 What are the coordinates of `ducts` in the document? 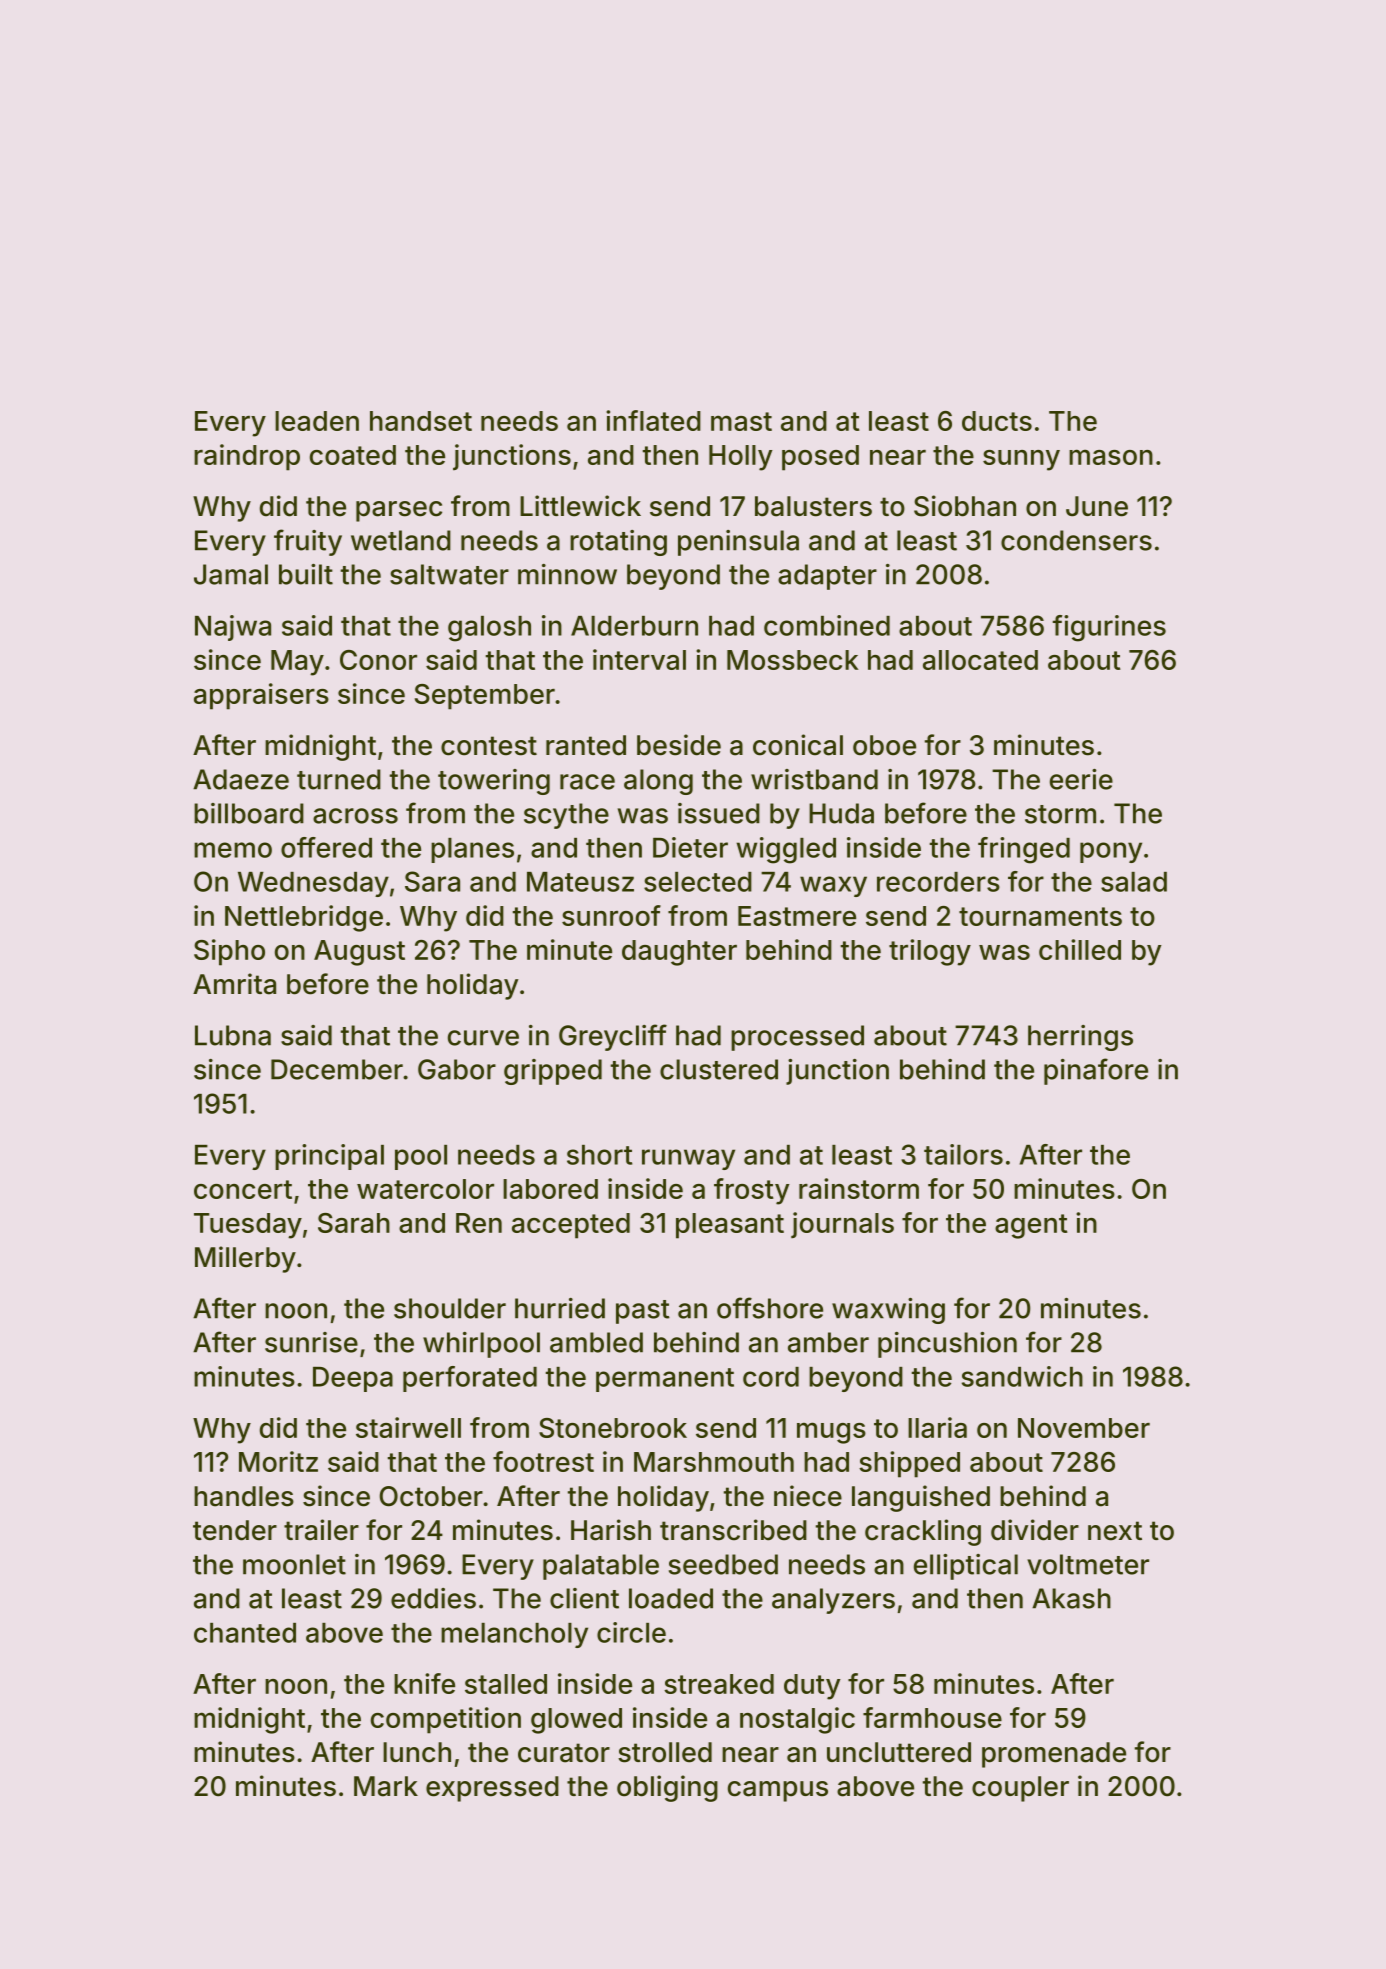 It's located at (997, 421).
